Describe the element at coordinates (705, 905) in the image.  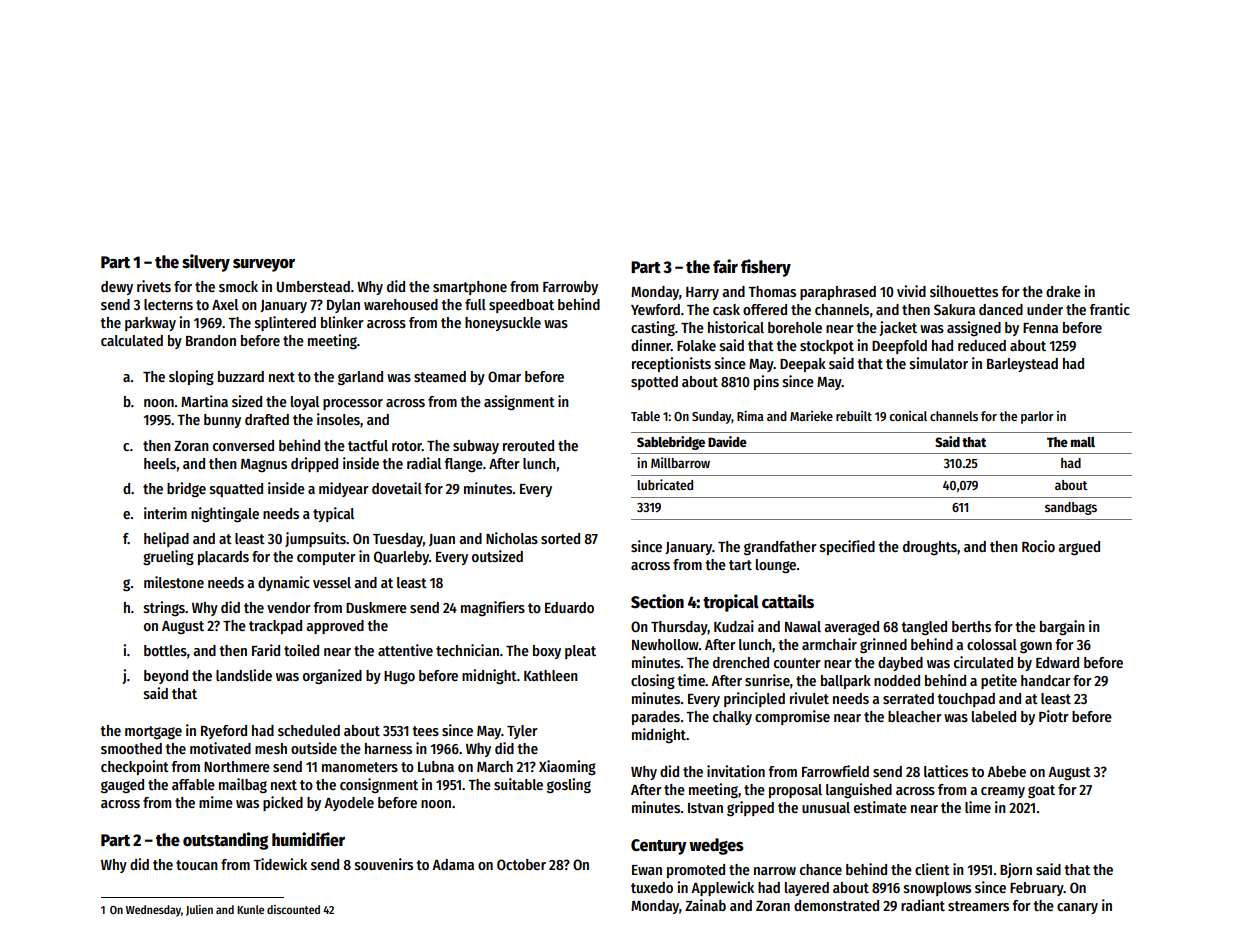
I see `Zainab` at that location.
